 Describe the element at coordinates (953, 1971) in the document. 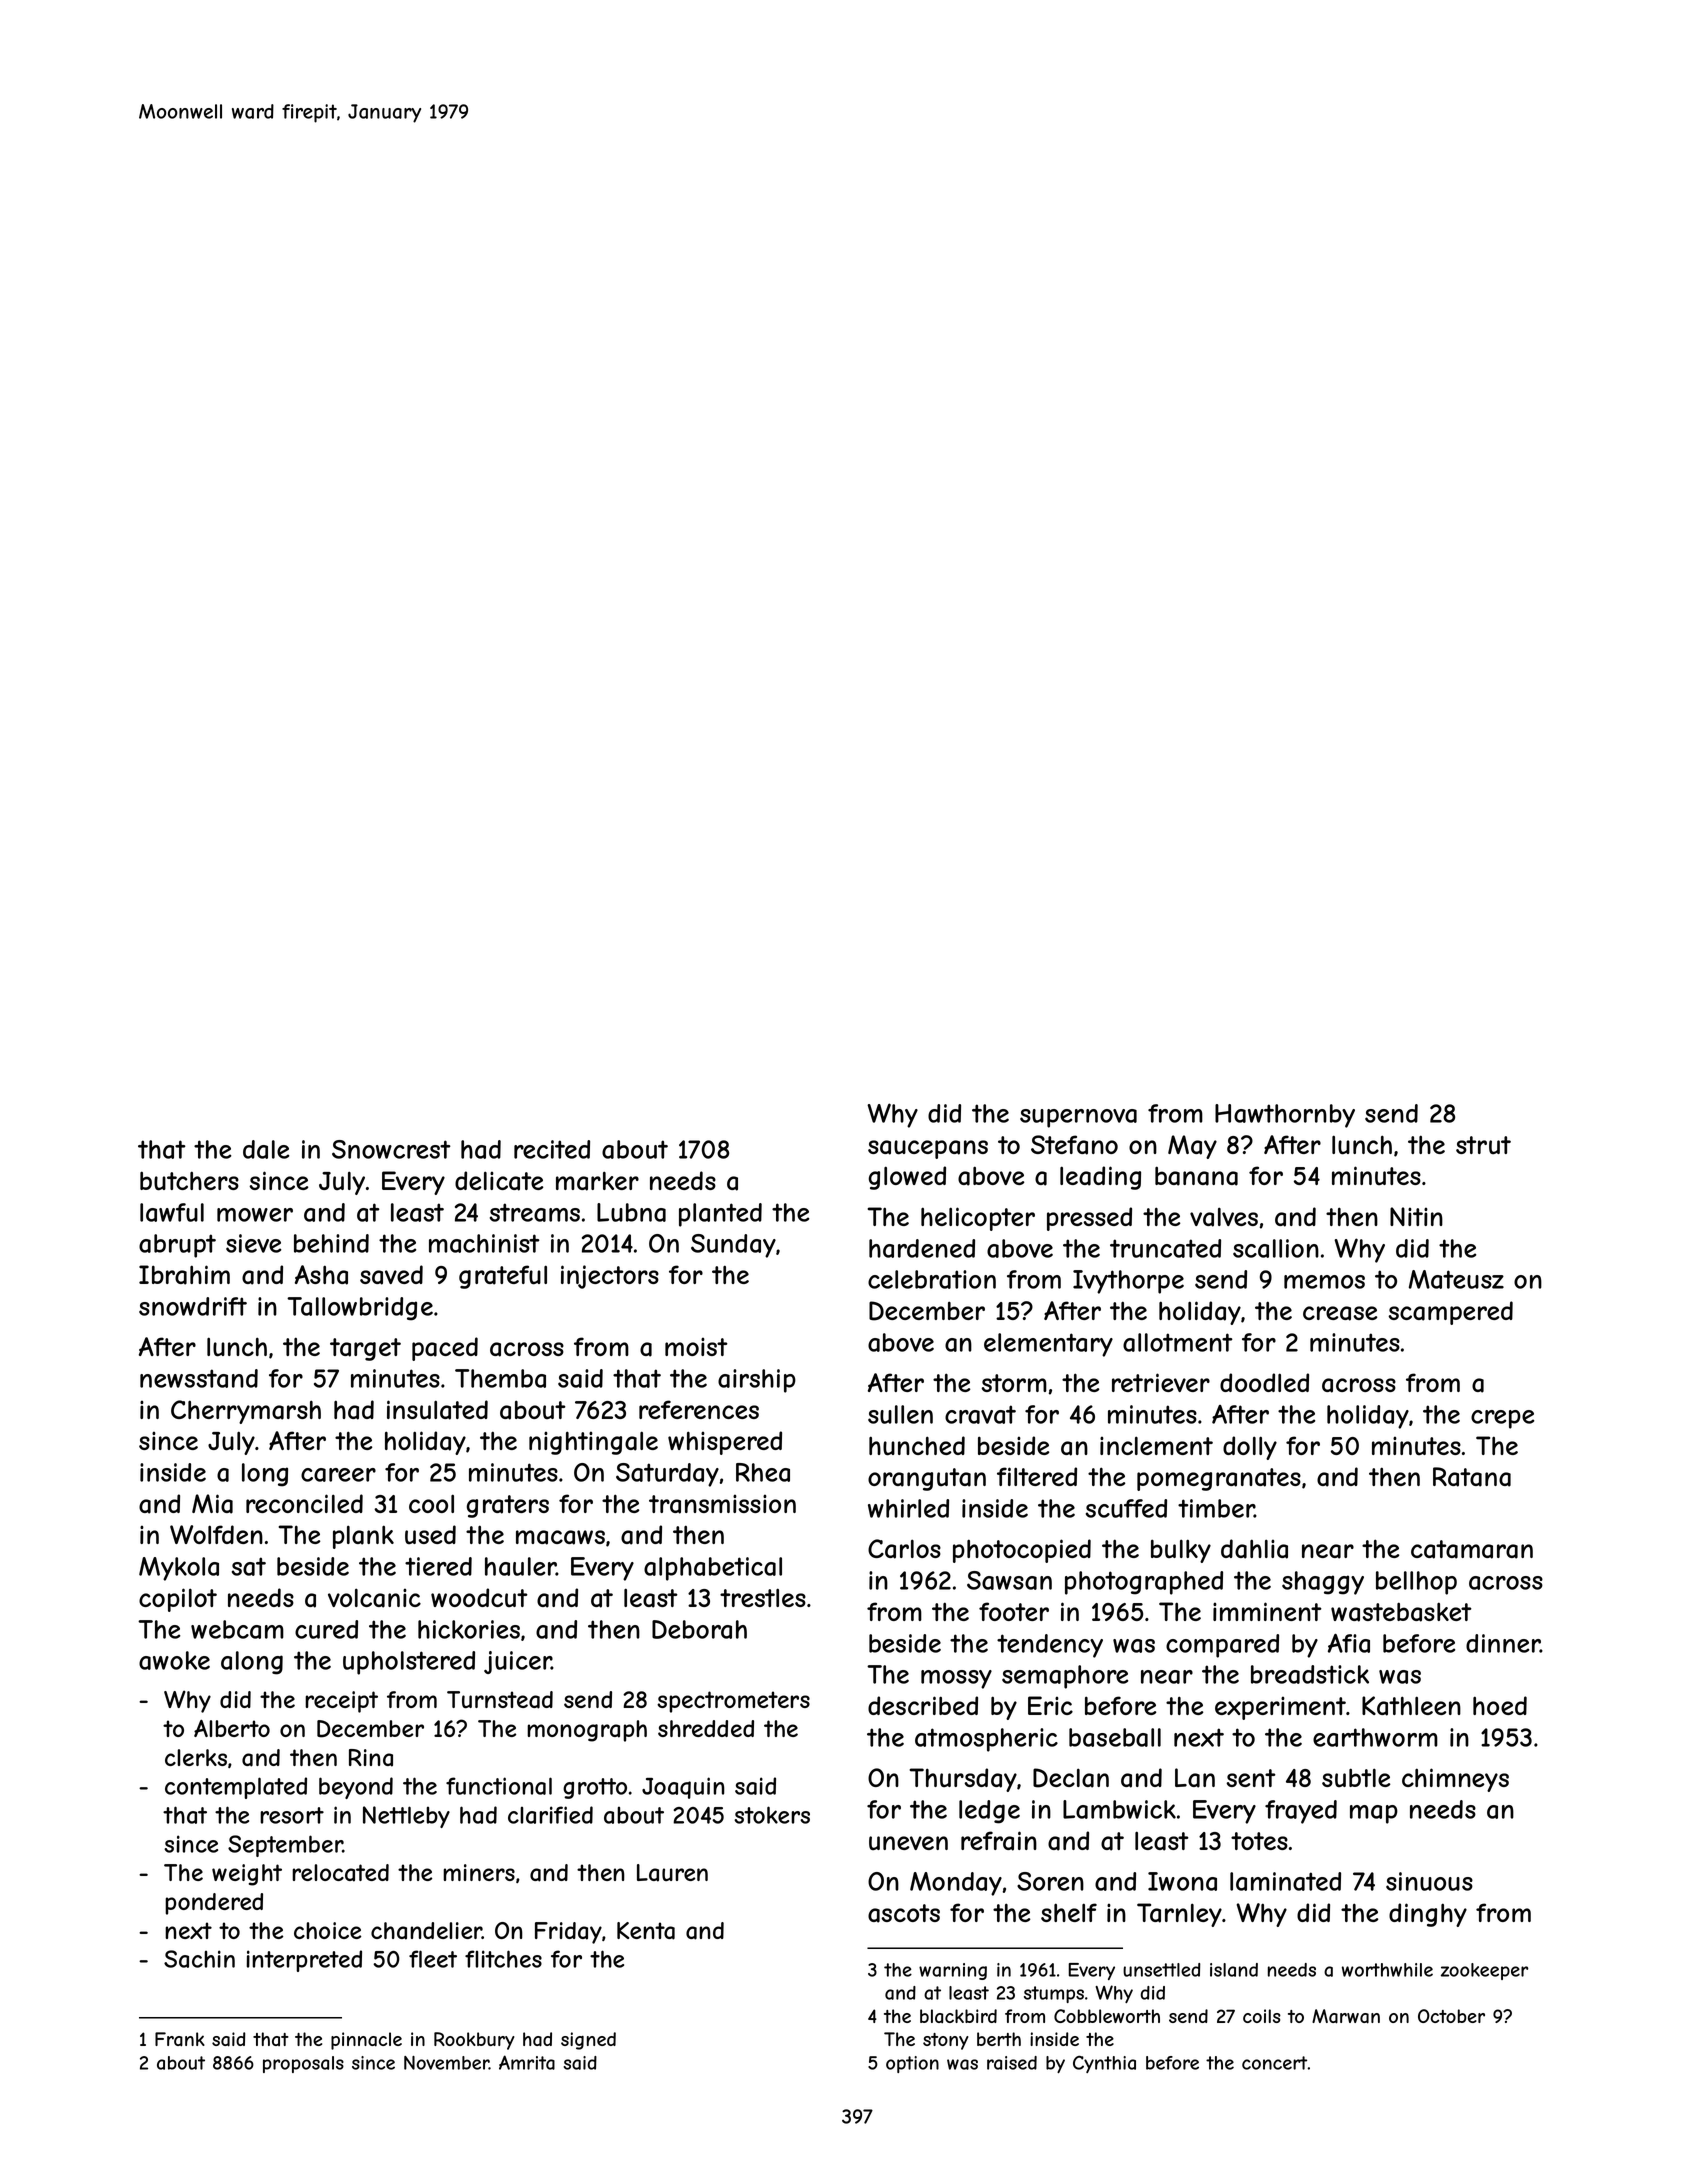

I see `warning` at that location.
